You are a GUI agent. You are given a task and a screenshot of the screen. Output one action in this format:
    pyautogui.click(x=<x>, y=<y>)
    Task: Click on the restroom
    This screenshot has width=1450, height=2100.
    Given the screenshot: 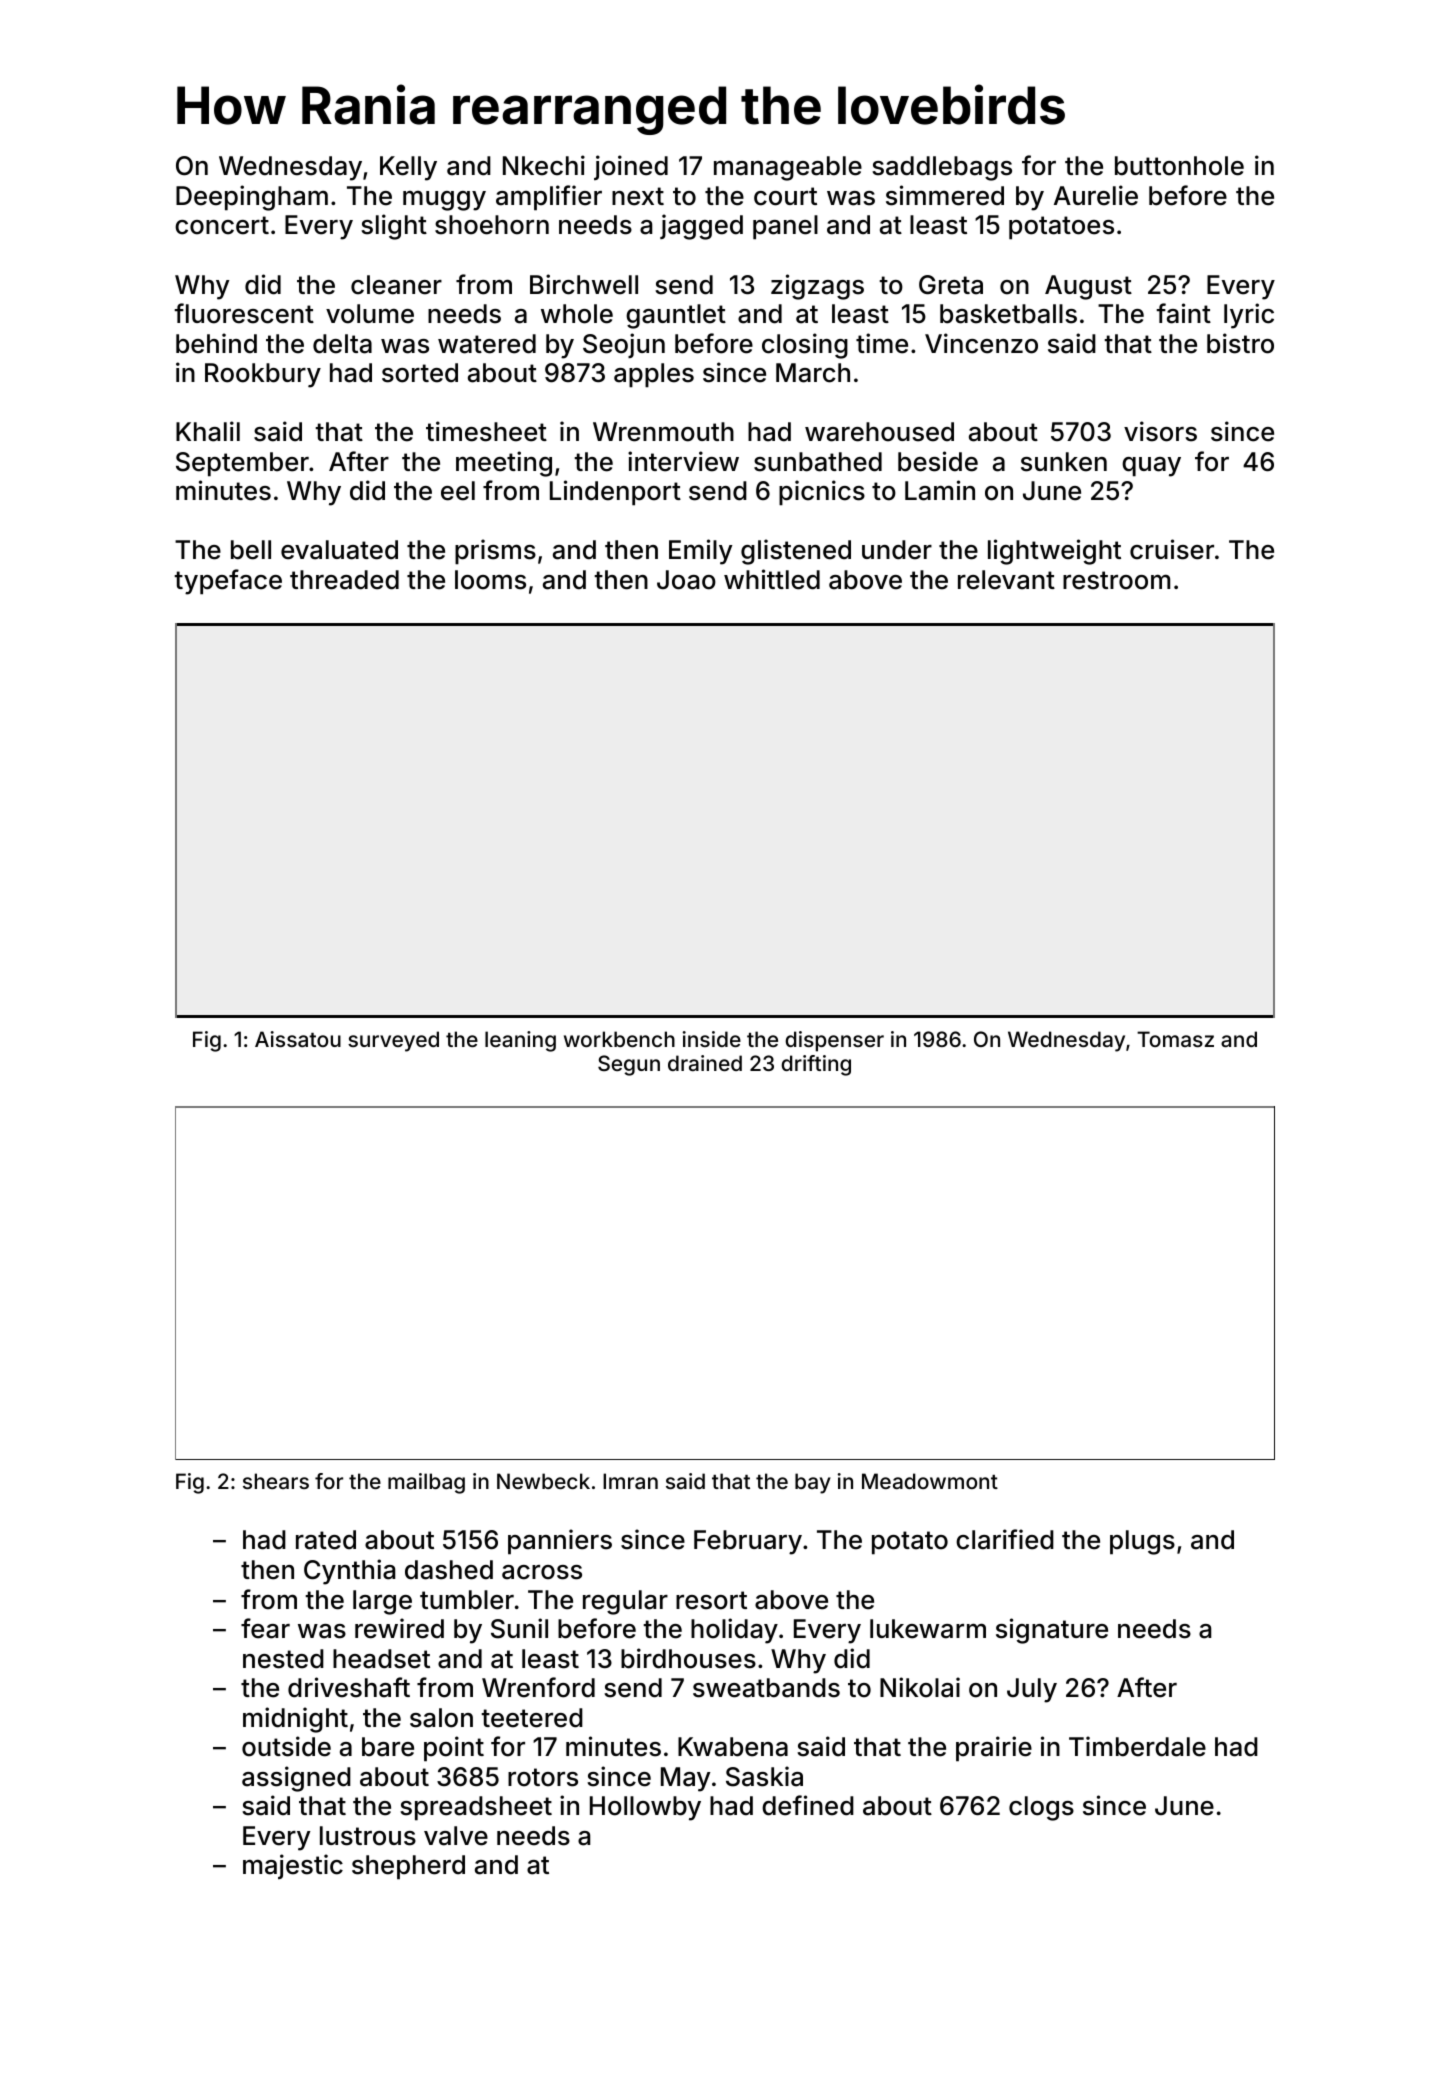 What is the action you would take?
    pyautogui.click(x=1116, y=580)
